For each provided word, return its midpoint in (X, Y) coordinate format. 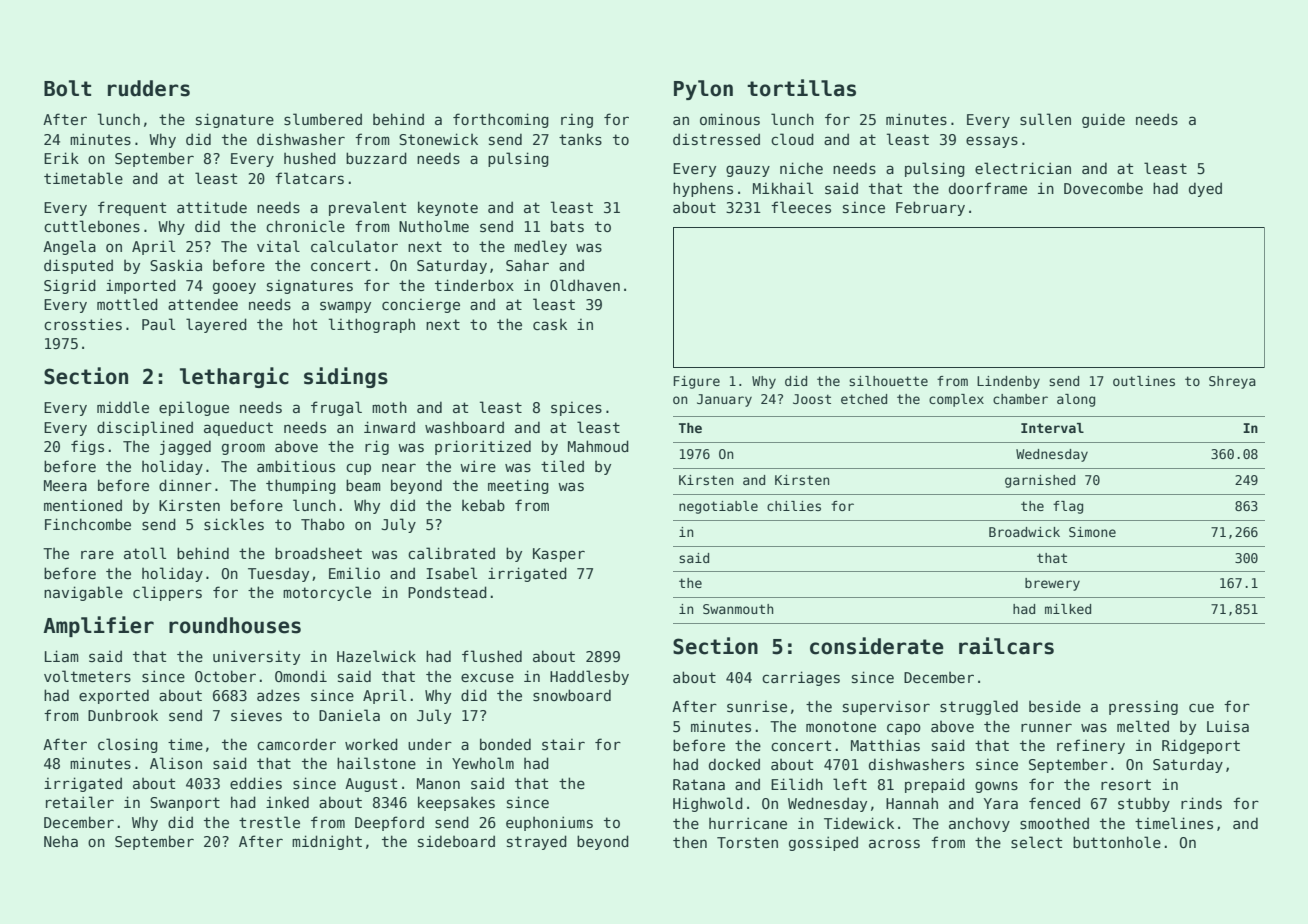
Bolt (67, 88)
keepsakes (456, 803)
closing (128, 745)
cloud (792, 139)
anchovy (979, 824)
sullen (1045, 119)
